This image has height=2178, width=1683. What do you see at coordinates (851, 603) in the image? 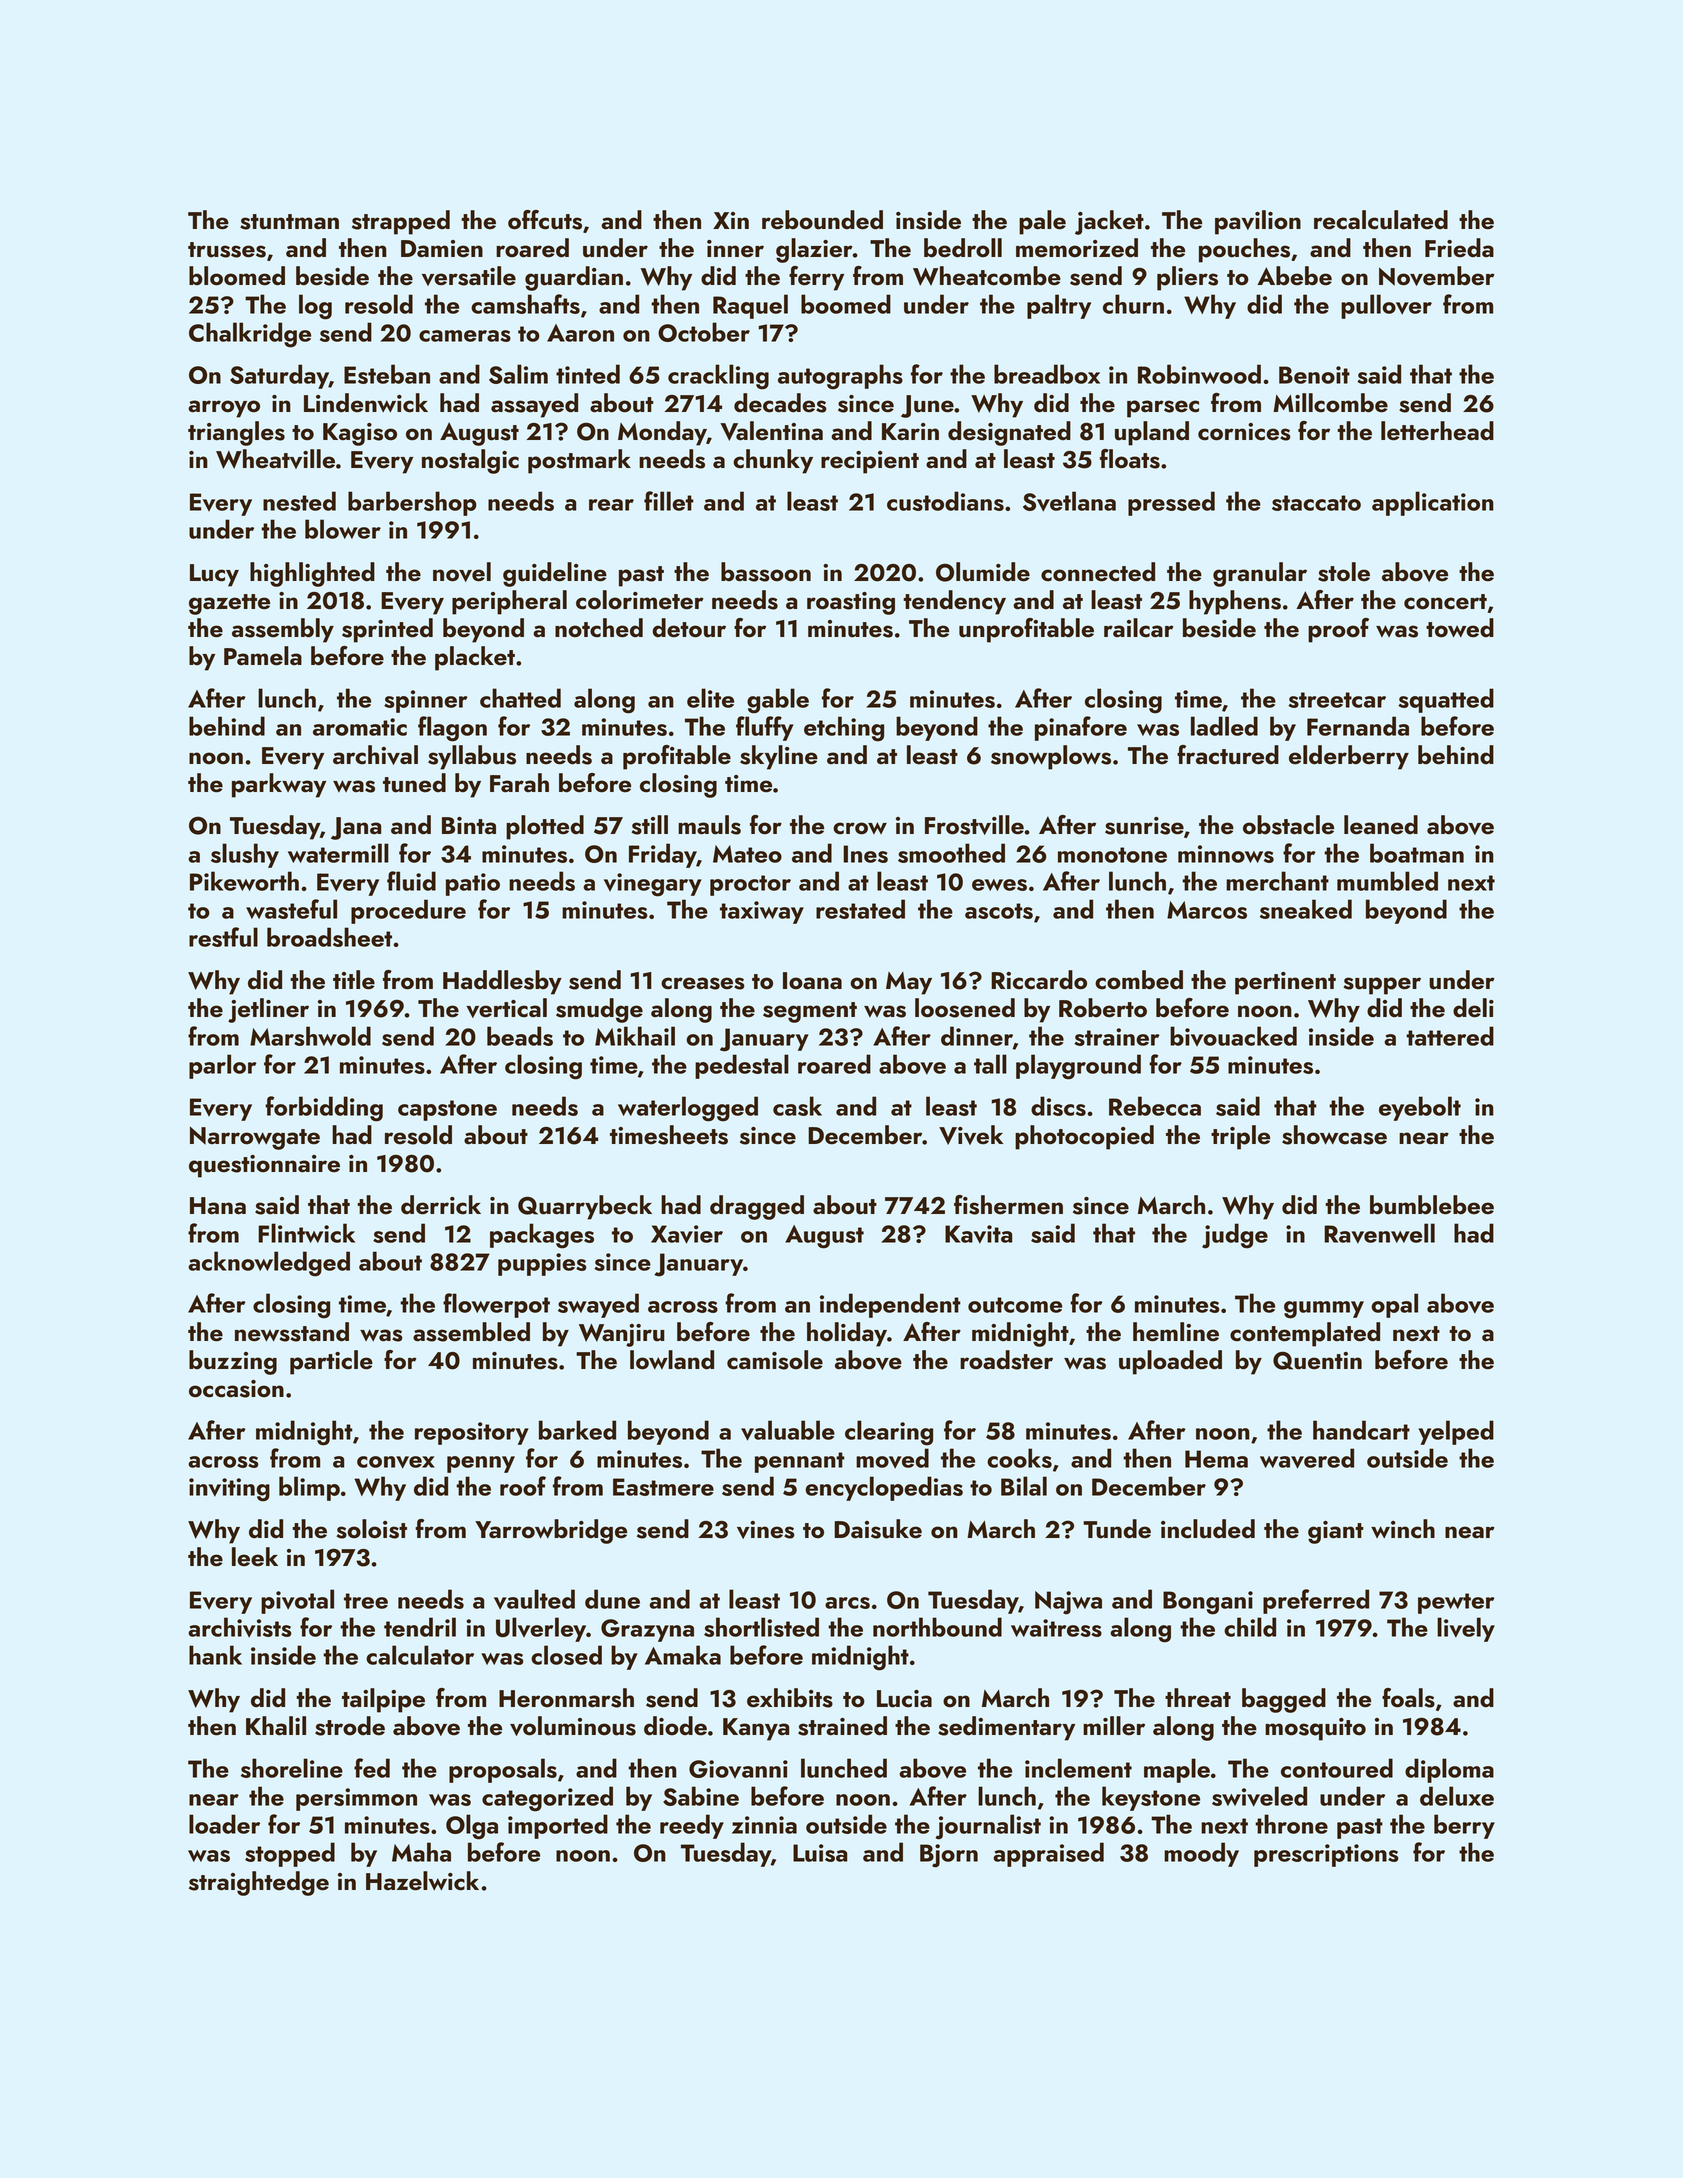
I see `roasting` at bounding box center [851, 603].
